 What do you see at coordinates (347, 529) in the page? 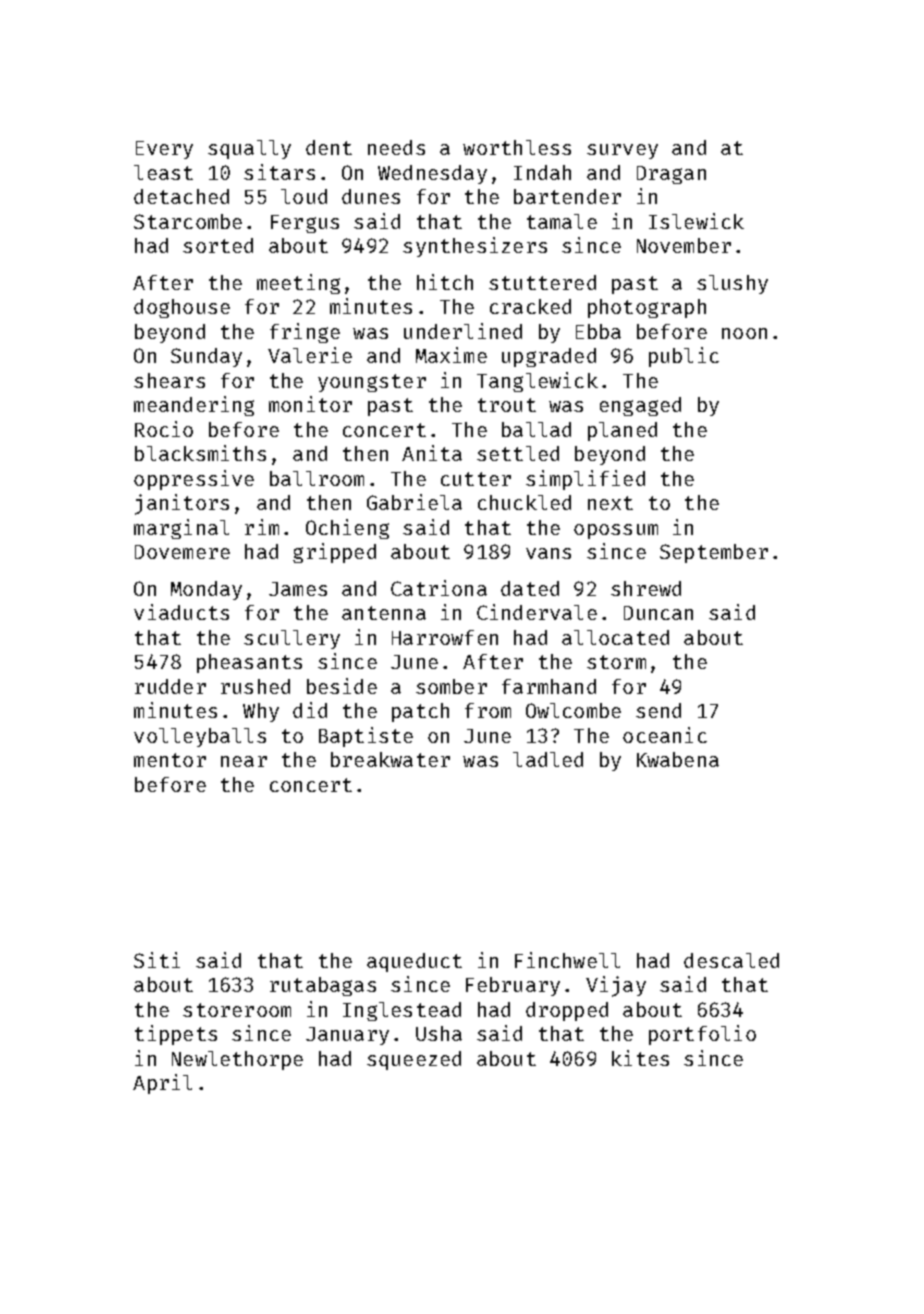
I see `Ochieng` at bounding box center [347, 529].
